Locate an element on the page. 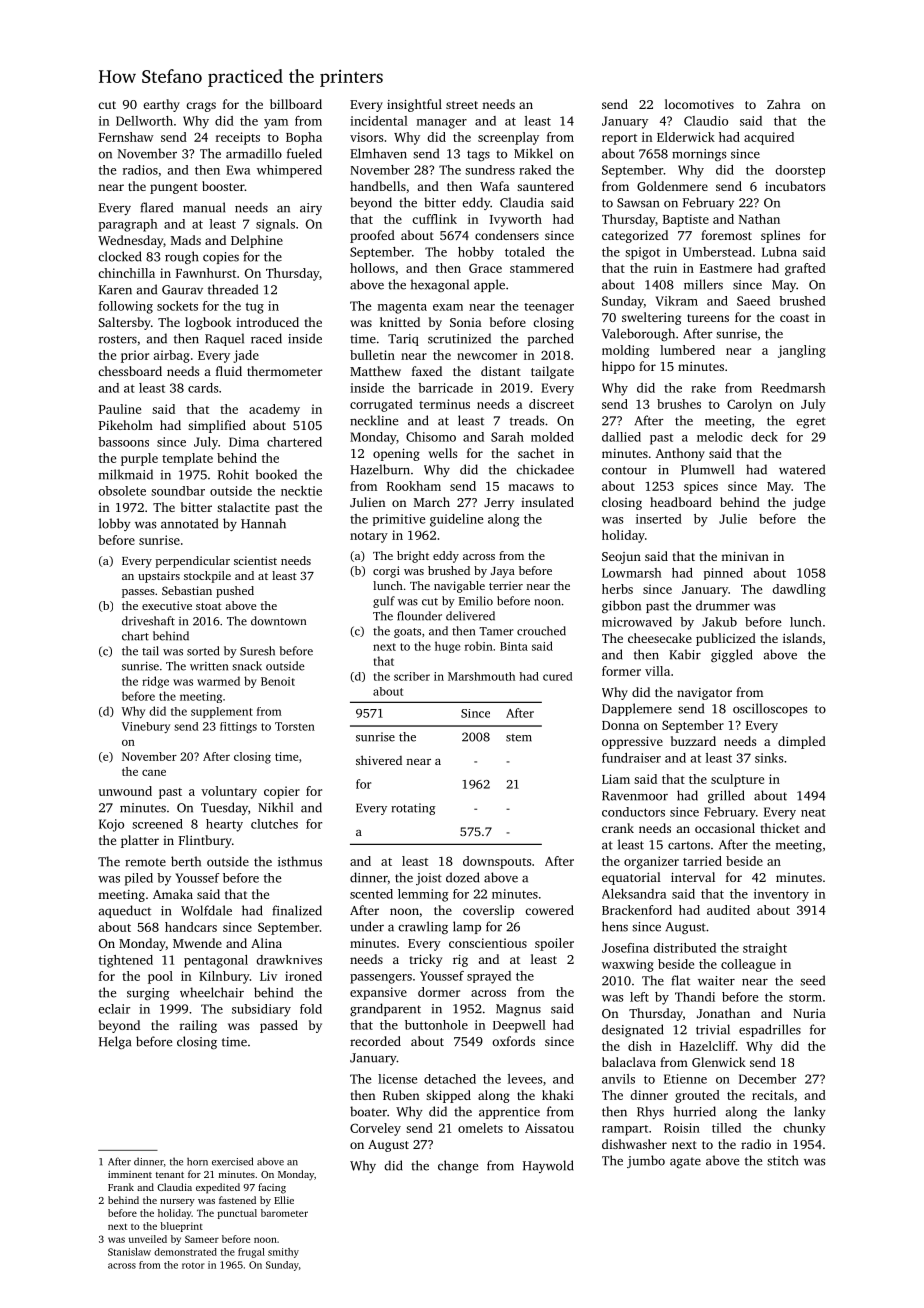 The width and height of the page is (924, 1308). distributed is located at coordinates (684, 948).
